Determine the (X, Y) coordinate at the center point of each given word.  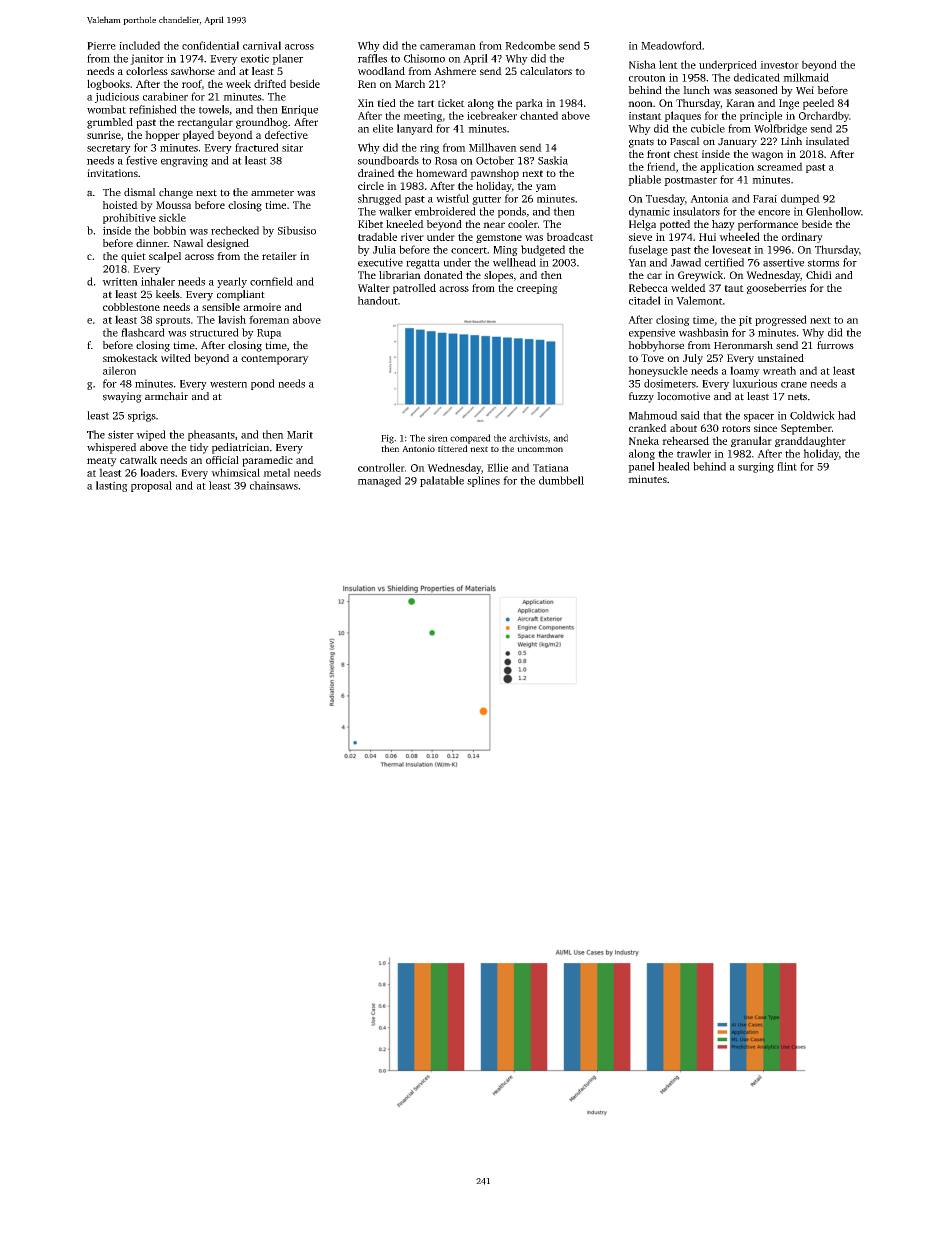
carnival (262, 45)
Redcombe (530, 45)
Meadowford (671, 45)
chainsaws (274, 485)
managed (379, 481)
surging (756, 467)
